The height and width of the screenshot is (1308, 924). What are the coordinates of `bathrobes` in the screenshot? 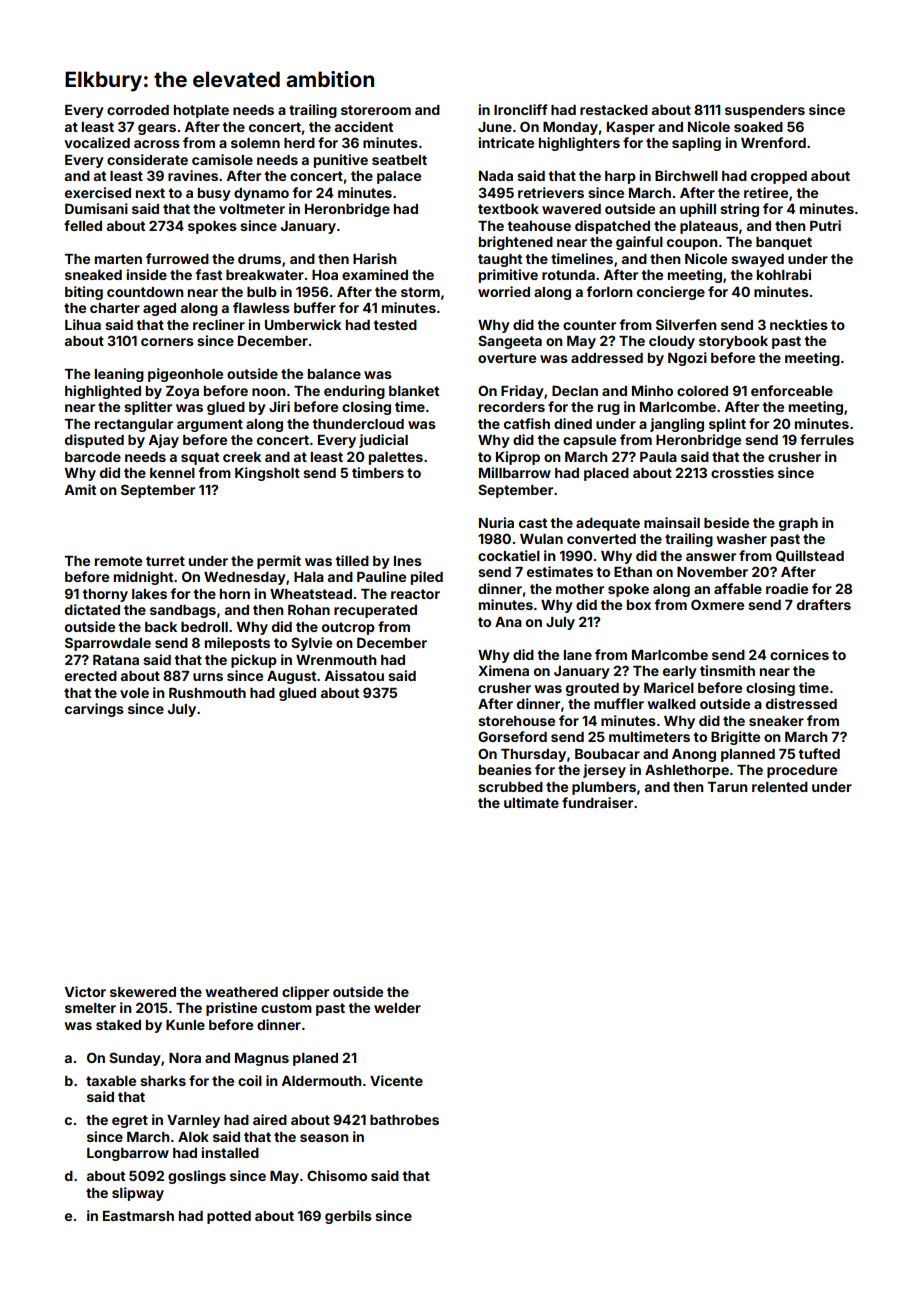 It's located at (404, 1120).
